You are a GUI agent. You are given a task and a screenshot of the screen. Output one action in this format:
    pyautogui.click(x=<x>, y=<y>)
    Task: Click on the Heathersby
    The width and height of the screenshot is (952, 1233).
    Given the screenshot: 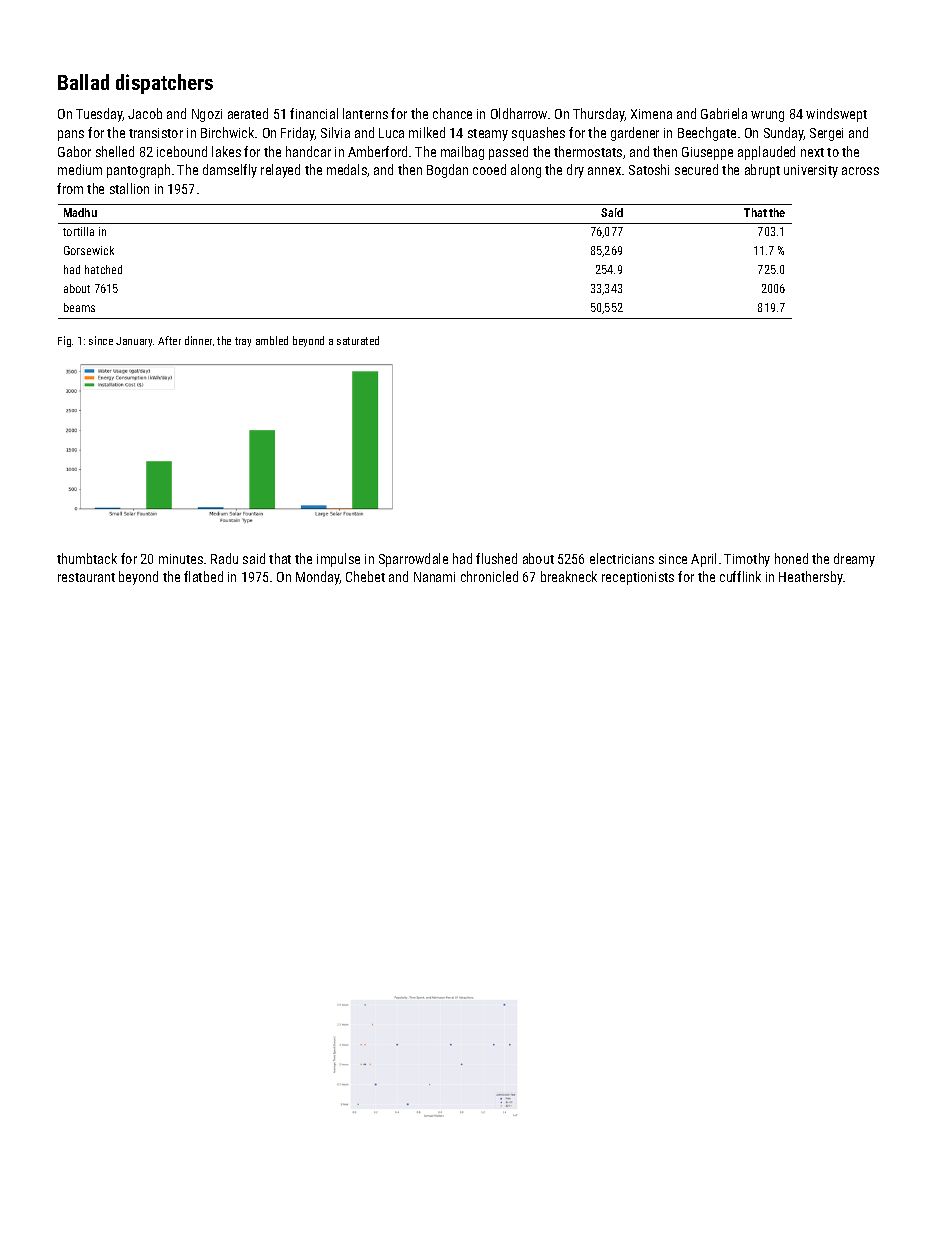 What is the action you would take?
    pyautogui.click(x=811, y=578)
